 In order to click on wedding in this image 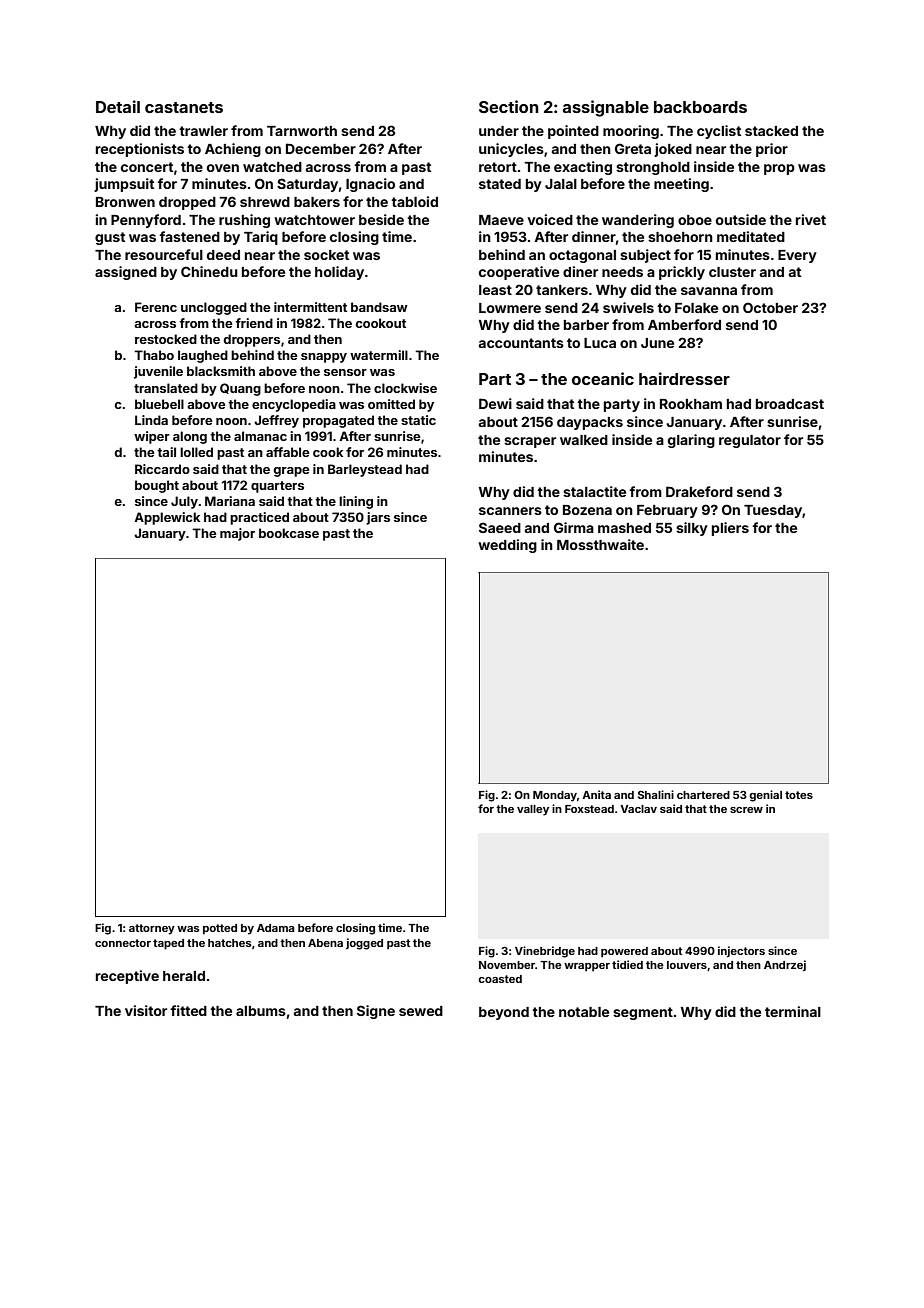, I will do `click(507, 546)`.
